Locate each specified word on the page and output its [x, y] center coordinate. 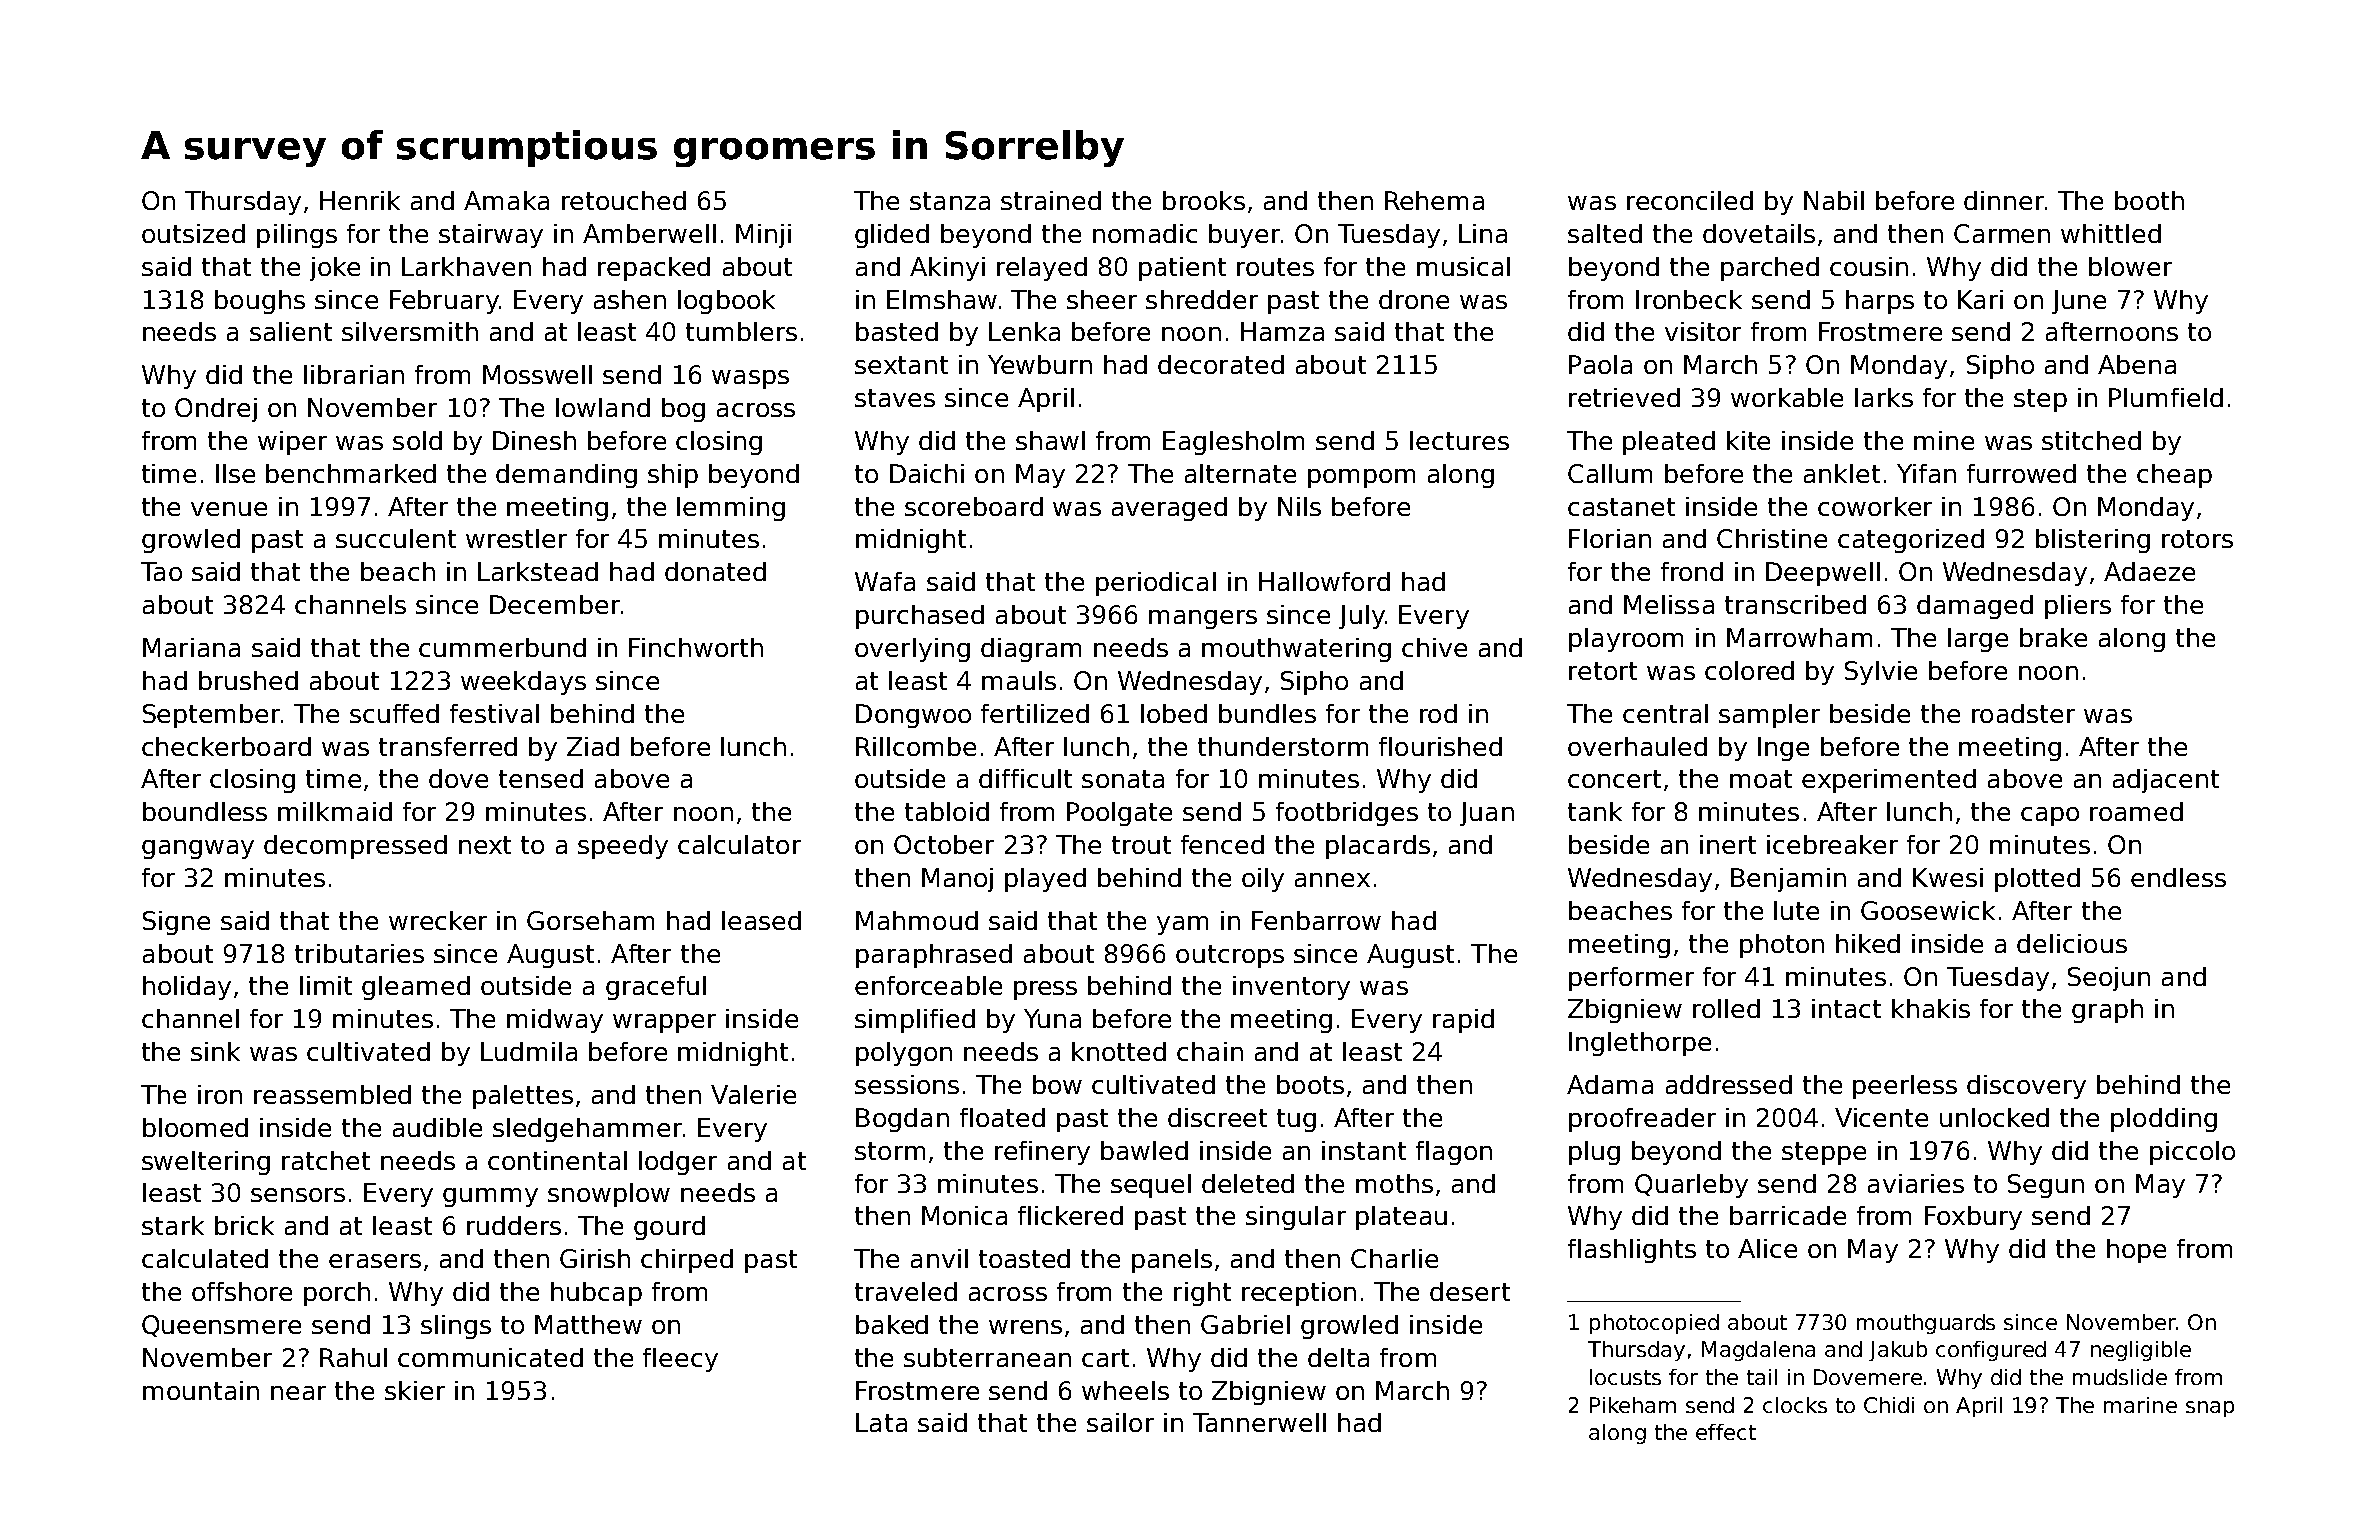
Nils [1299, 506]
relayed [1042, 269]
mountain [201, 1390]
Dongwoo [913, 716]
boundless [205, 811]
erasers [375, 1261]
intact [1846, 1008]
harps [1880, 302]
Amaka [506, 200]
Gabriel [1245, 1324]
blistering [2093, 541]
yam [1182, 925]
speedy [623, 847]
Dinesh [534, 440]
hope [2136, 1251]
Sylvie [1881, 673]
